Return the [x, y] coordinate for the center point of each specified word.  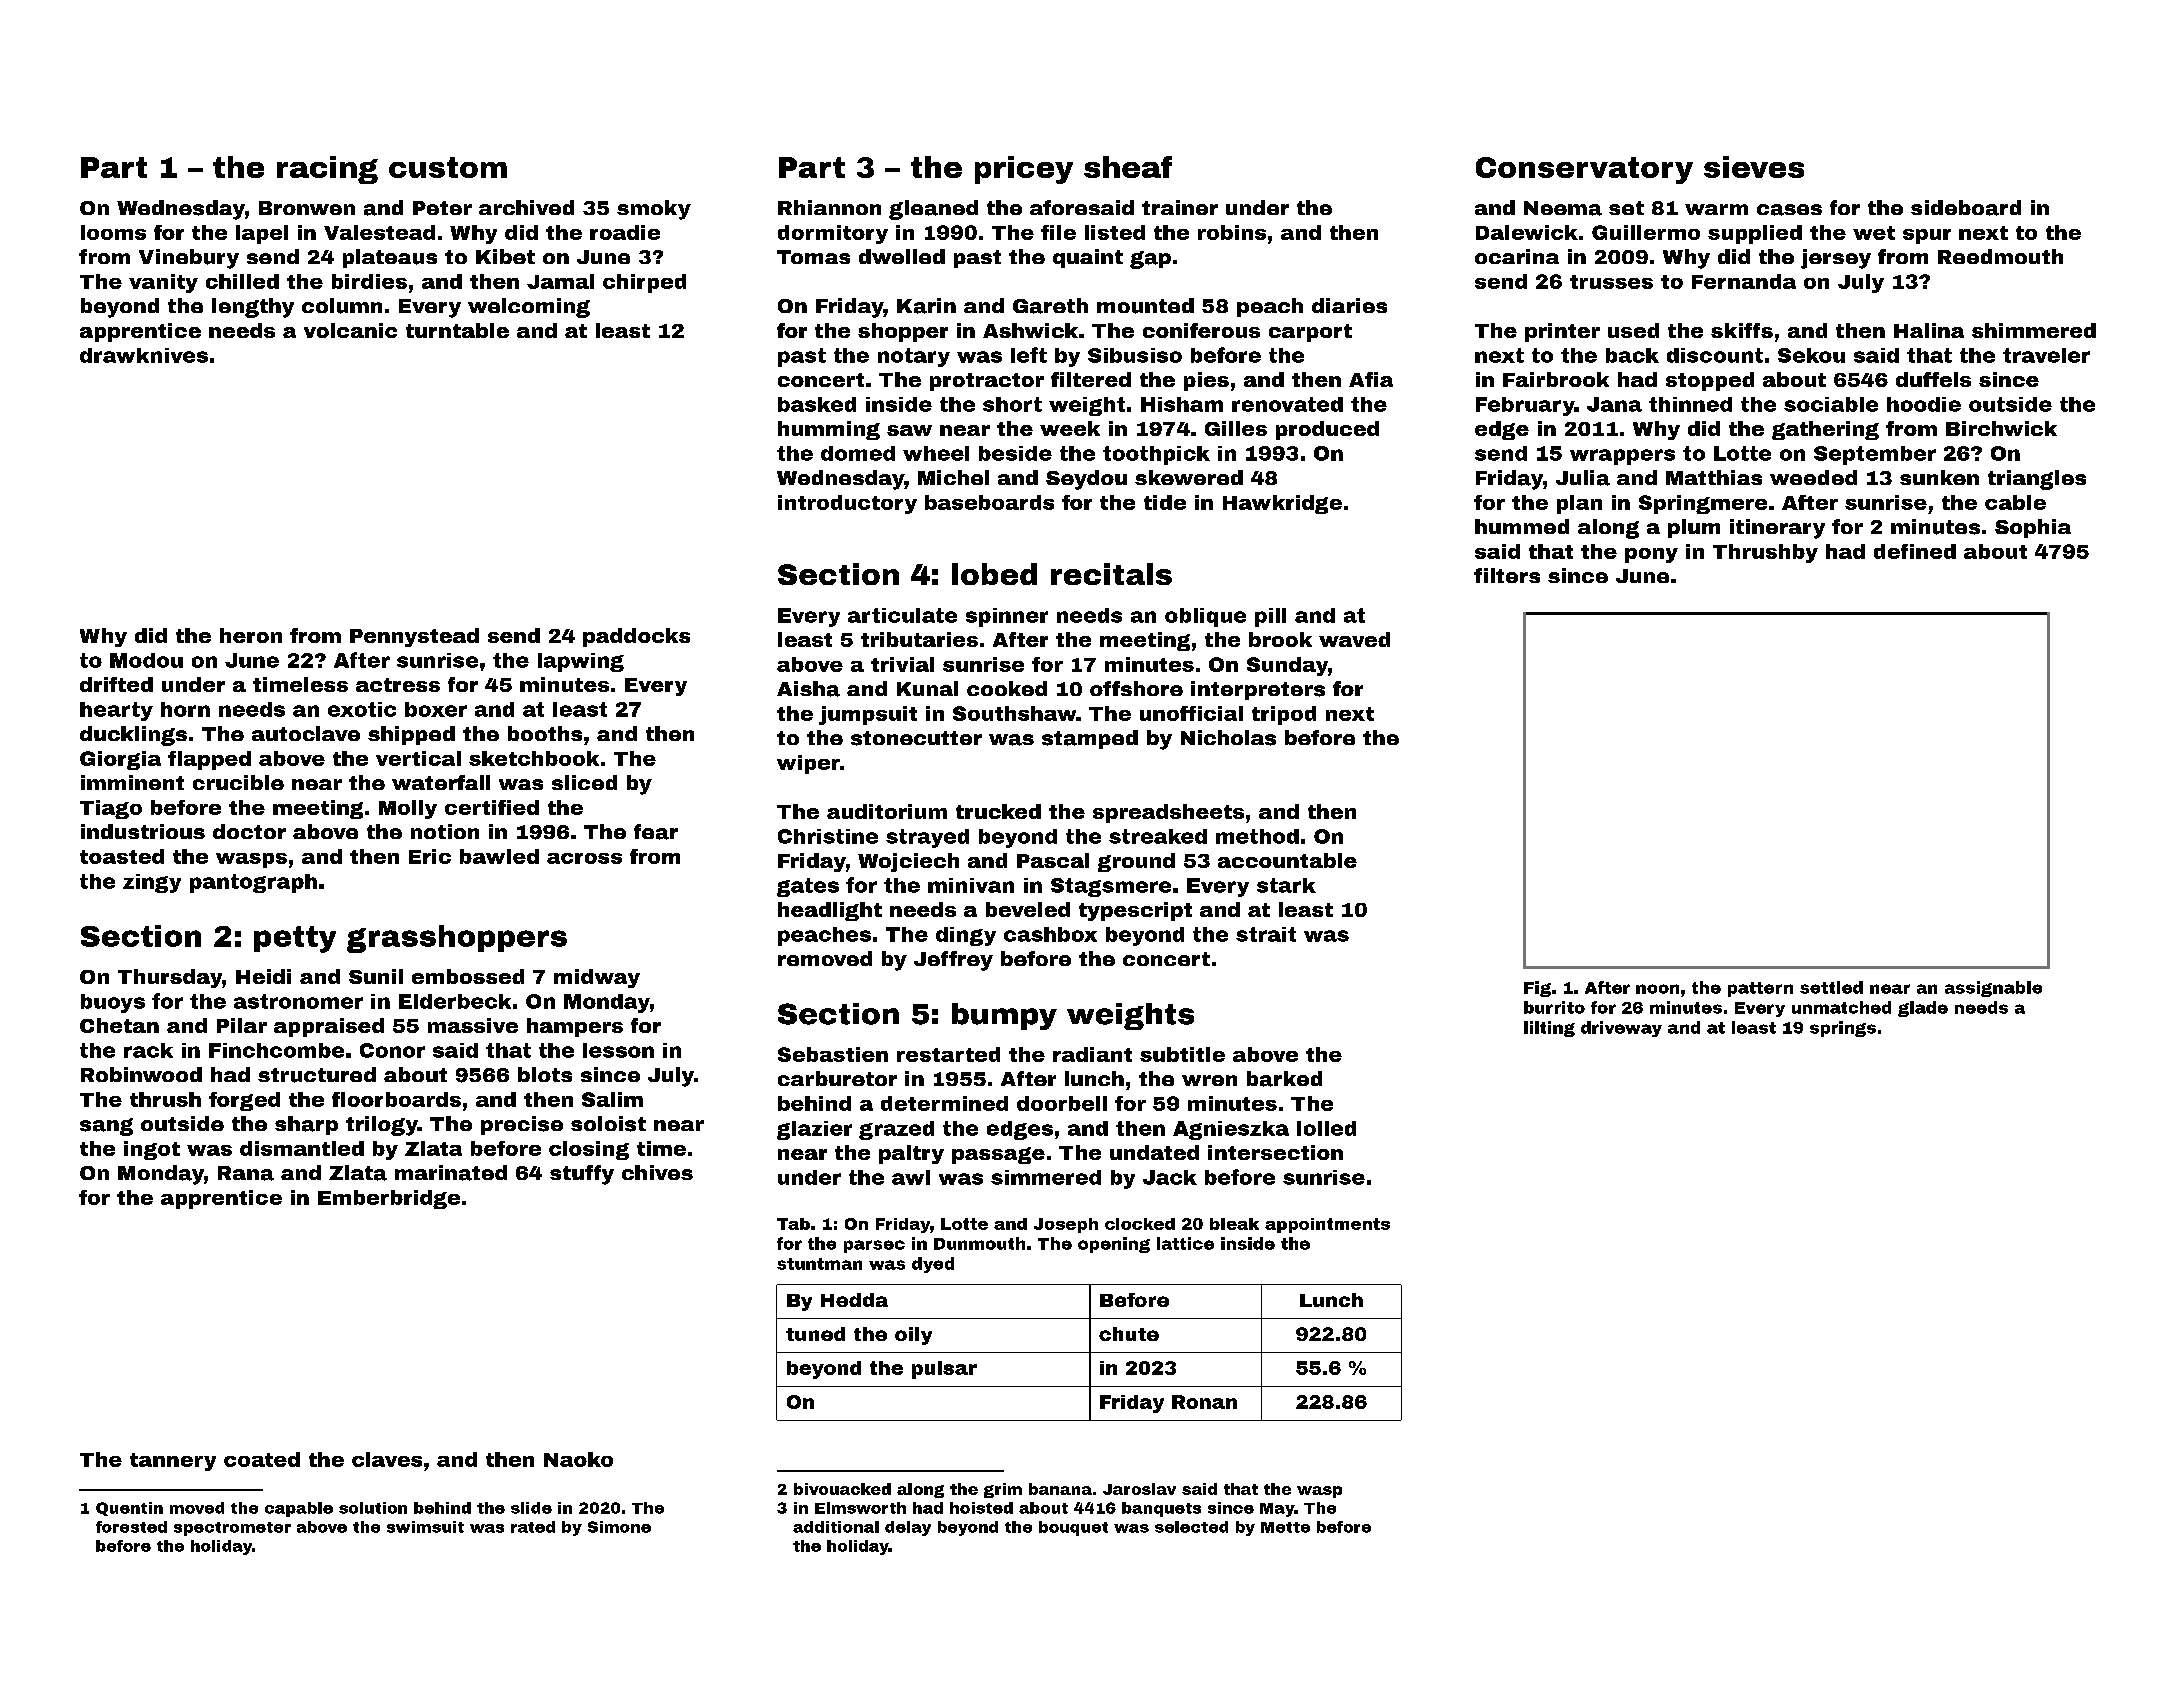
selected [1191, 1527]
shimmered [2034, 330]
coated [262, 1459]
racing [327, 170]
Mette [1285, 1527]
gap [1150, 260]
